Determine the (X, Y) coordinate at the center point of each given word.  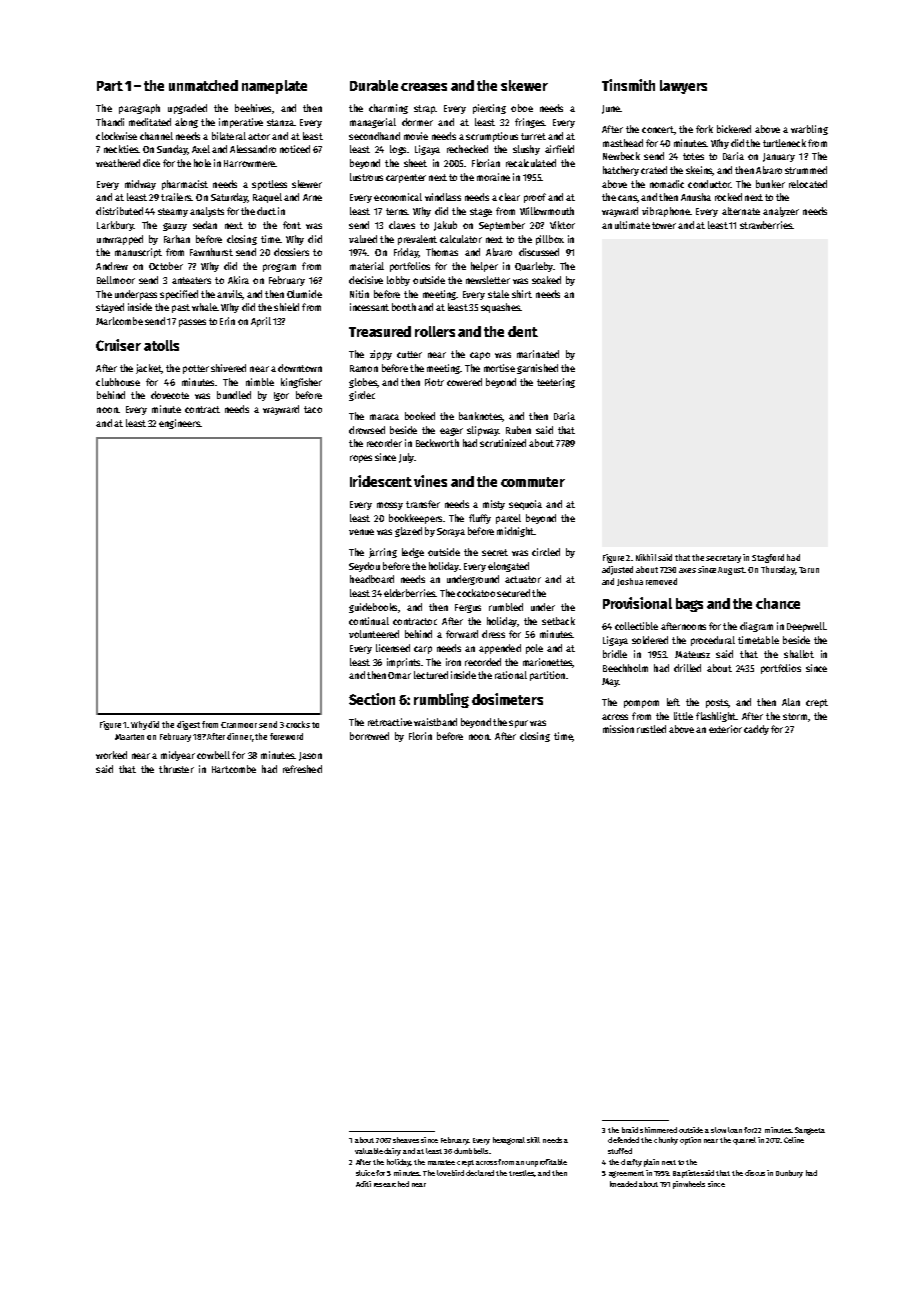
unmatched (203, 85)
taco (313, 409)
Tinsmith (628, 85)
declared (480, 1173)
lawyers (683, 87)
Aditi (363, 1184)
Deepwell (806, 627)
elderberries (409, 593)
